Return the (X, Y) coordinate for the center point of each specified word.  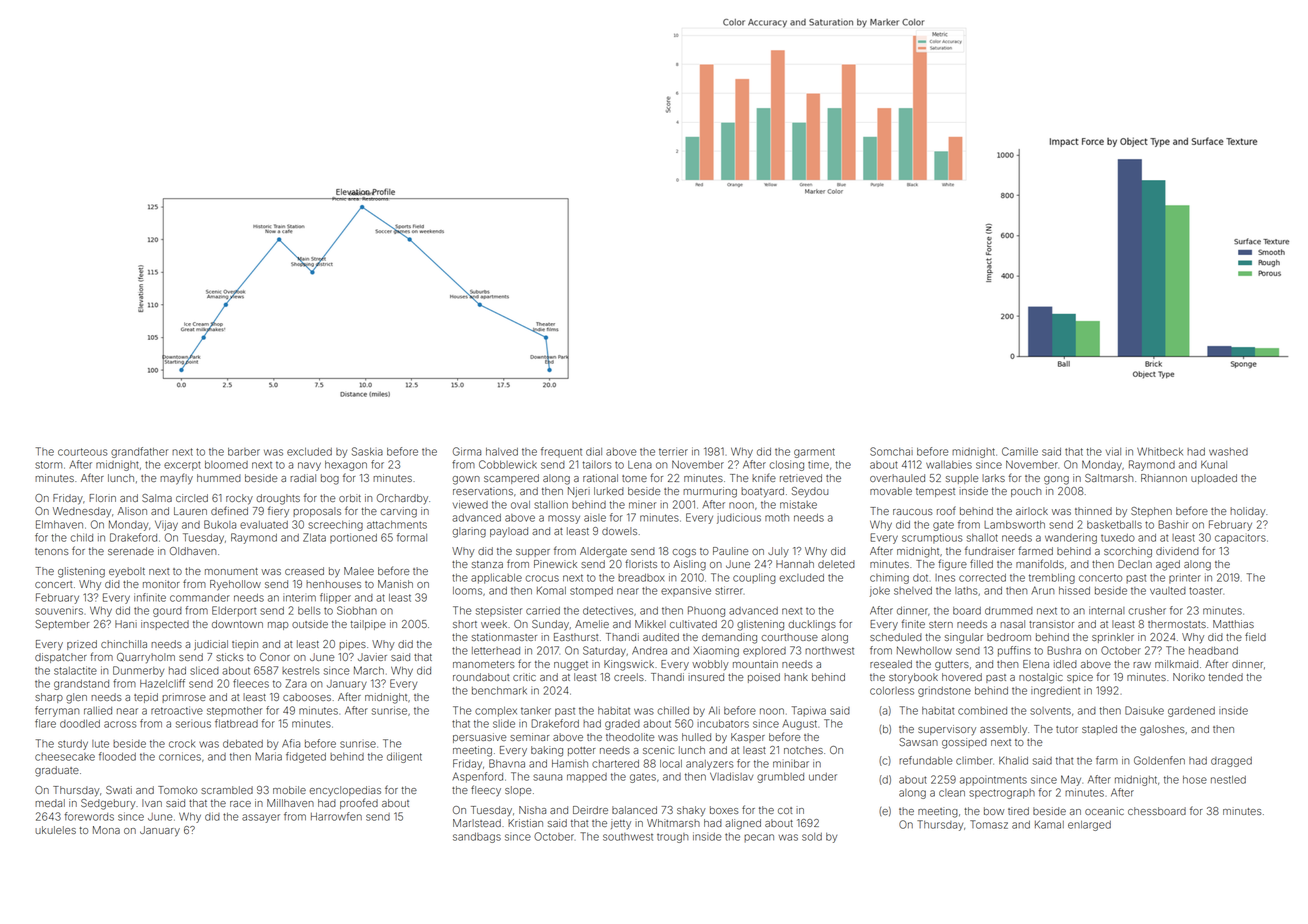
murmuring (710, 492)
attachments (397, 525)
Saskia (367, 451)
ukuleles (55, 830)
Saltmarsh (1109, 478)
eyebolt (127, 572)
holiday (1248, 512)
